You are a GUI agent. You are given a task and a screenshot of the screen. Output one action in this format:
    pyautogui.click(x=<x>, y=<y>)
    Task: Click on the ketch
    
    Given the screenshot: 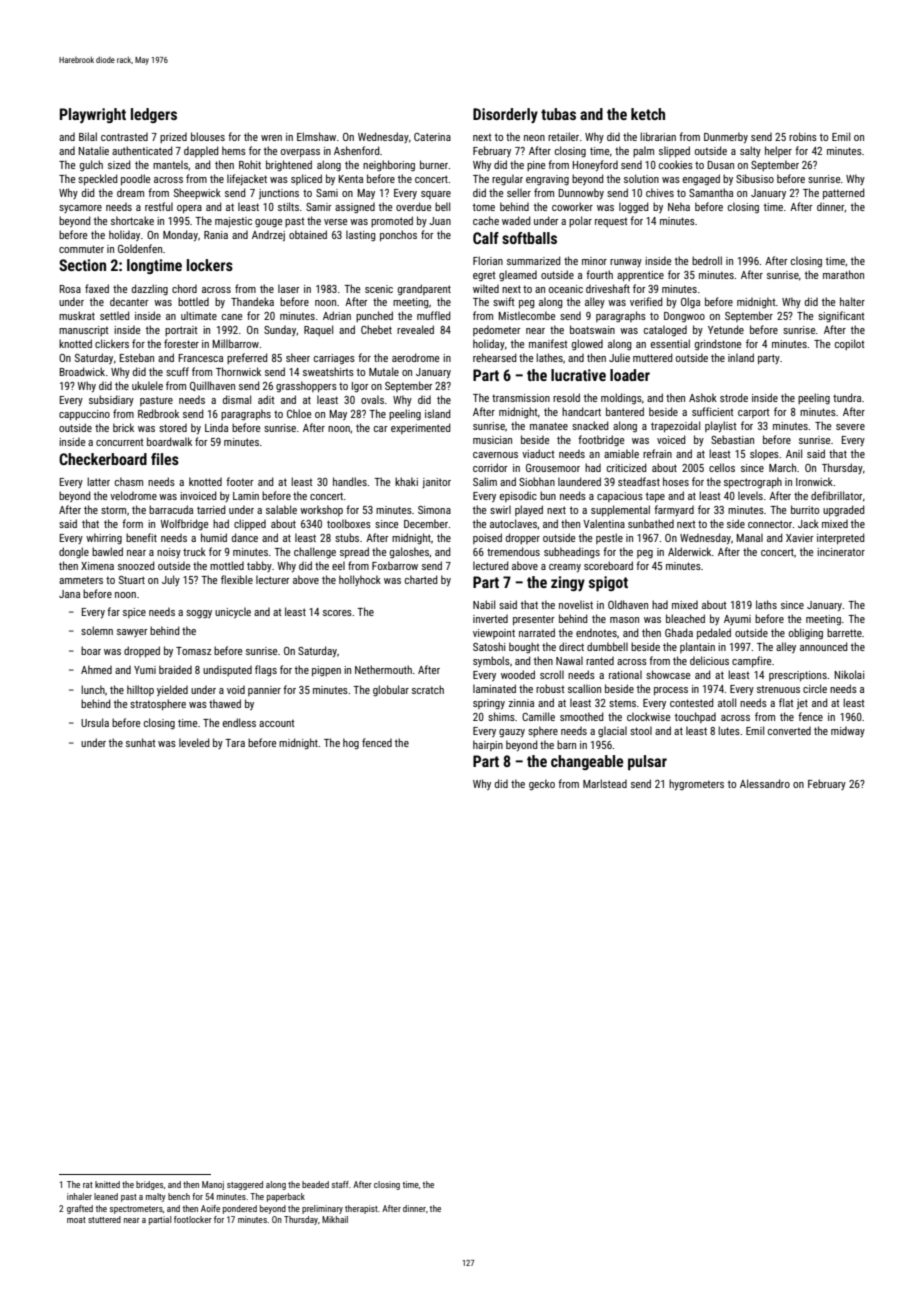 What is the action you would take?
    pyautogui.click(x=648, y=114)
